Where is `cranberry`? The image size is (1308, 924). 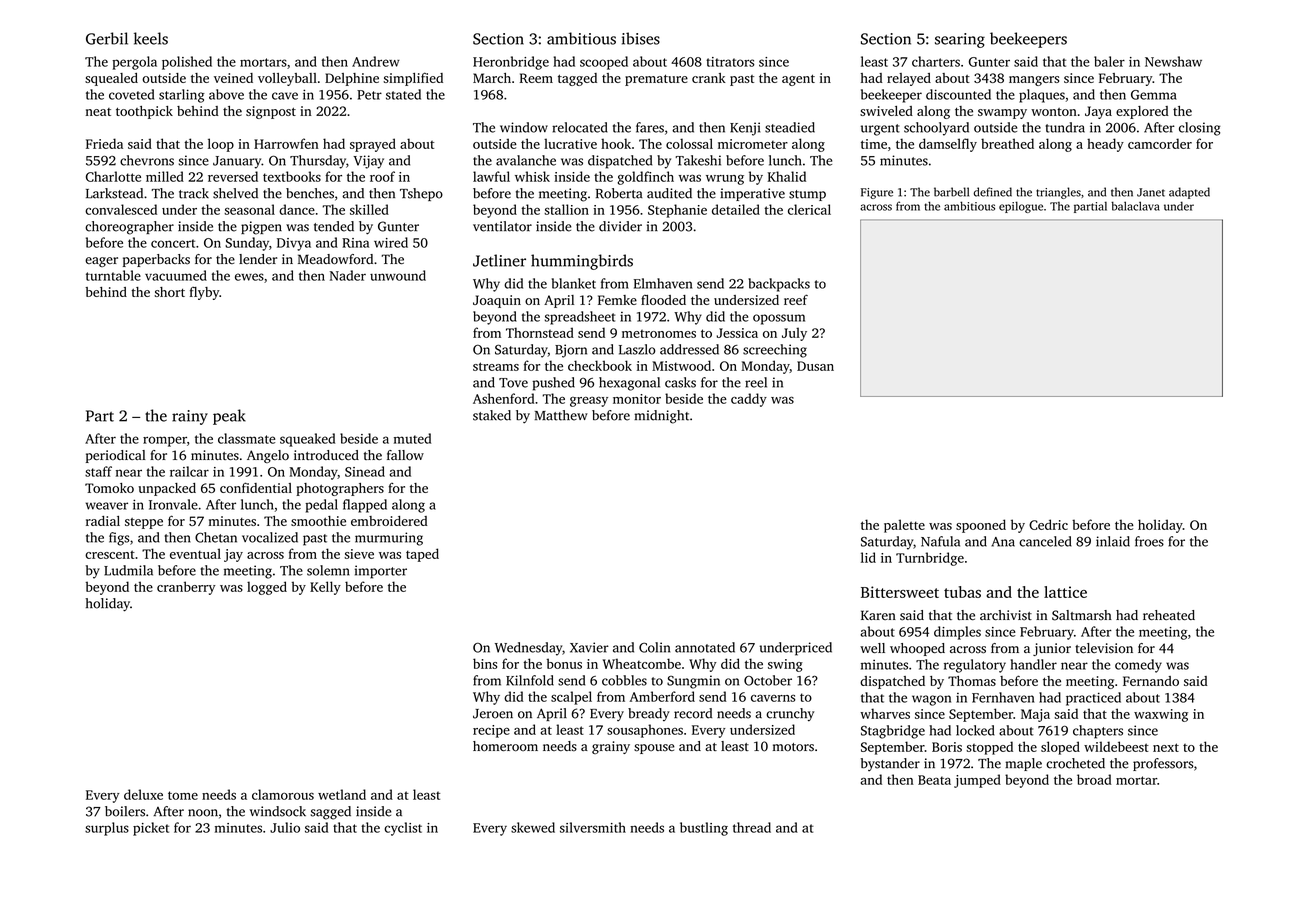 cranberry is located at coordinates (186, 588).
